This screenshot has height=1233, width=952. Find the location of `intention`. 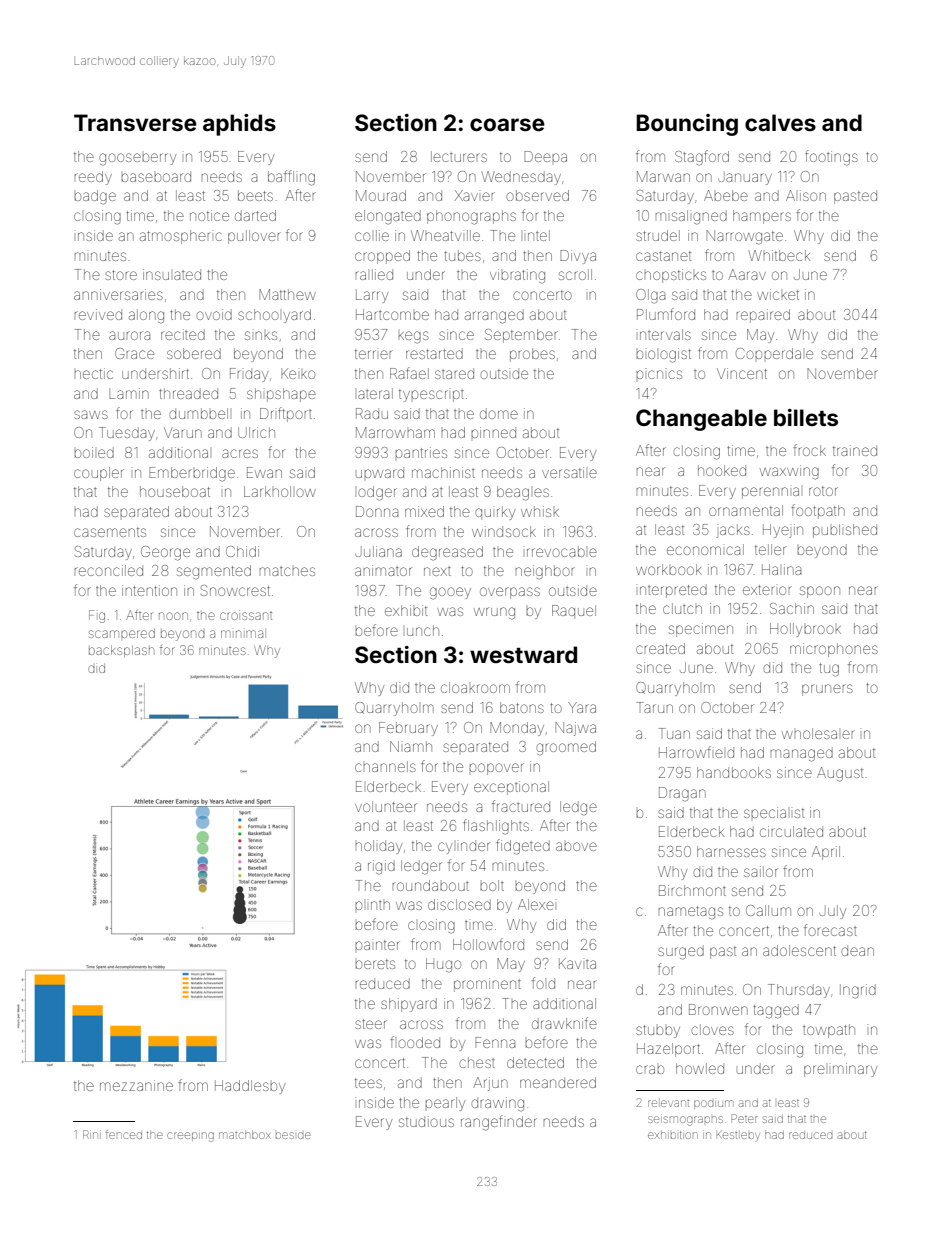

intention is located at coordinates (149, 590).
